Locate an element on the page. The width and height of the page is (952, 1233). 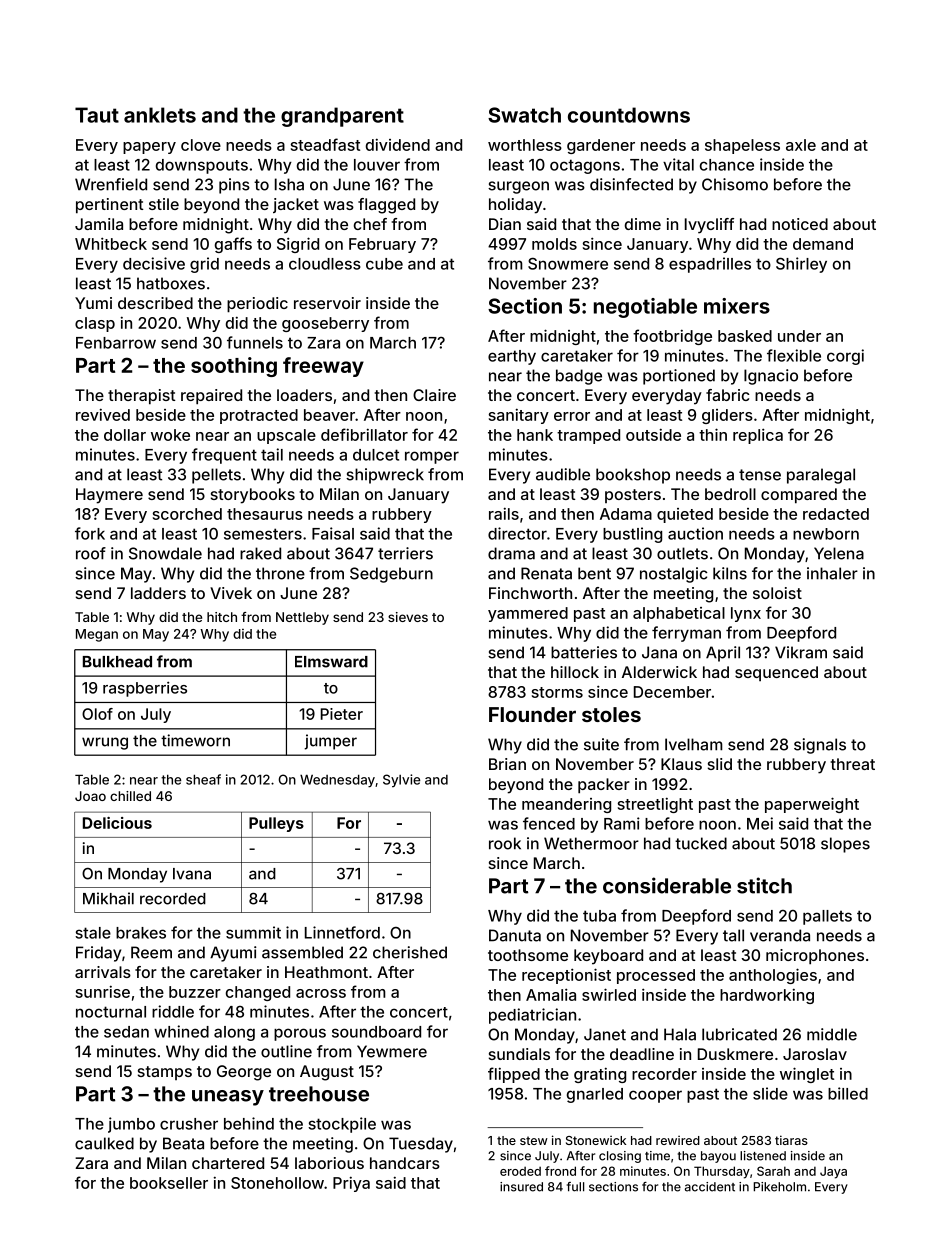
flexible is located at coordinates (794, 355).
